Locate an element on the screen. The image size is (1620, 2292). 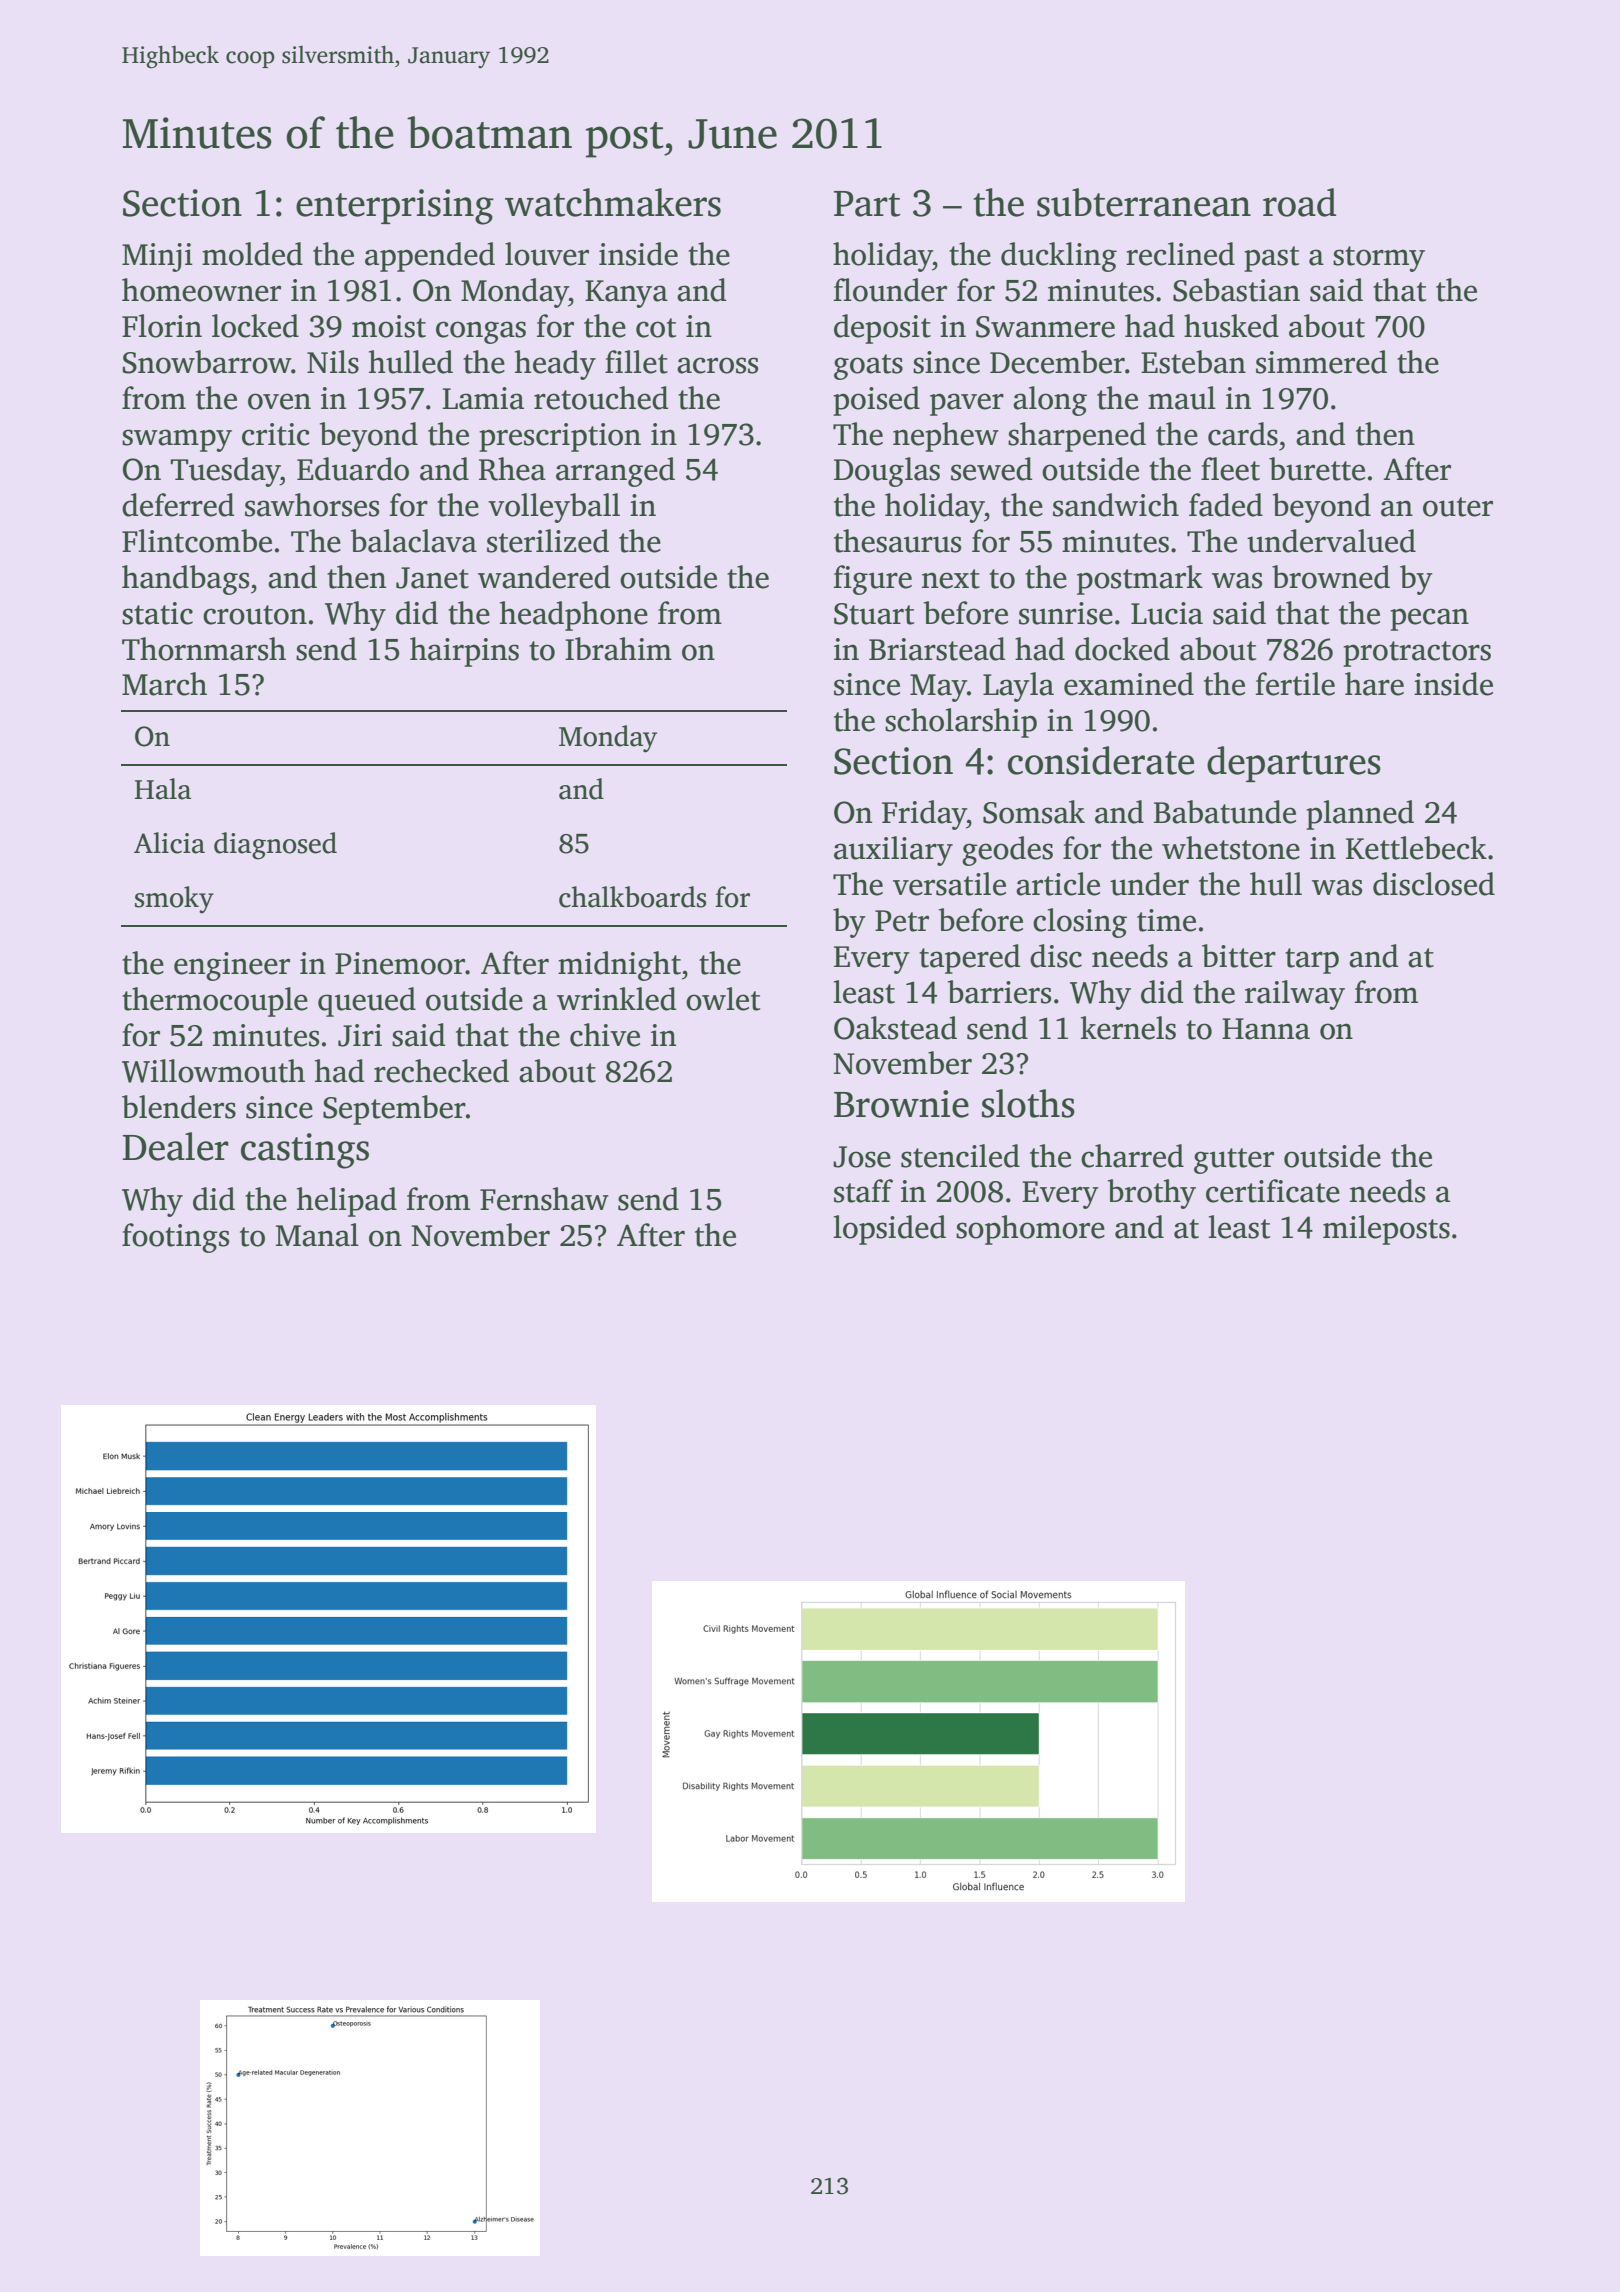
helipad is located at coordinates (347, 1202).
